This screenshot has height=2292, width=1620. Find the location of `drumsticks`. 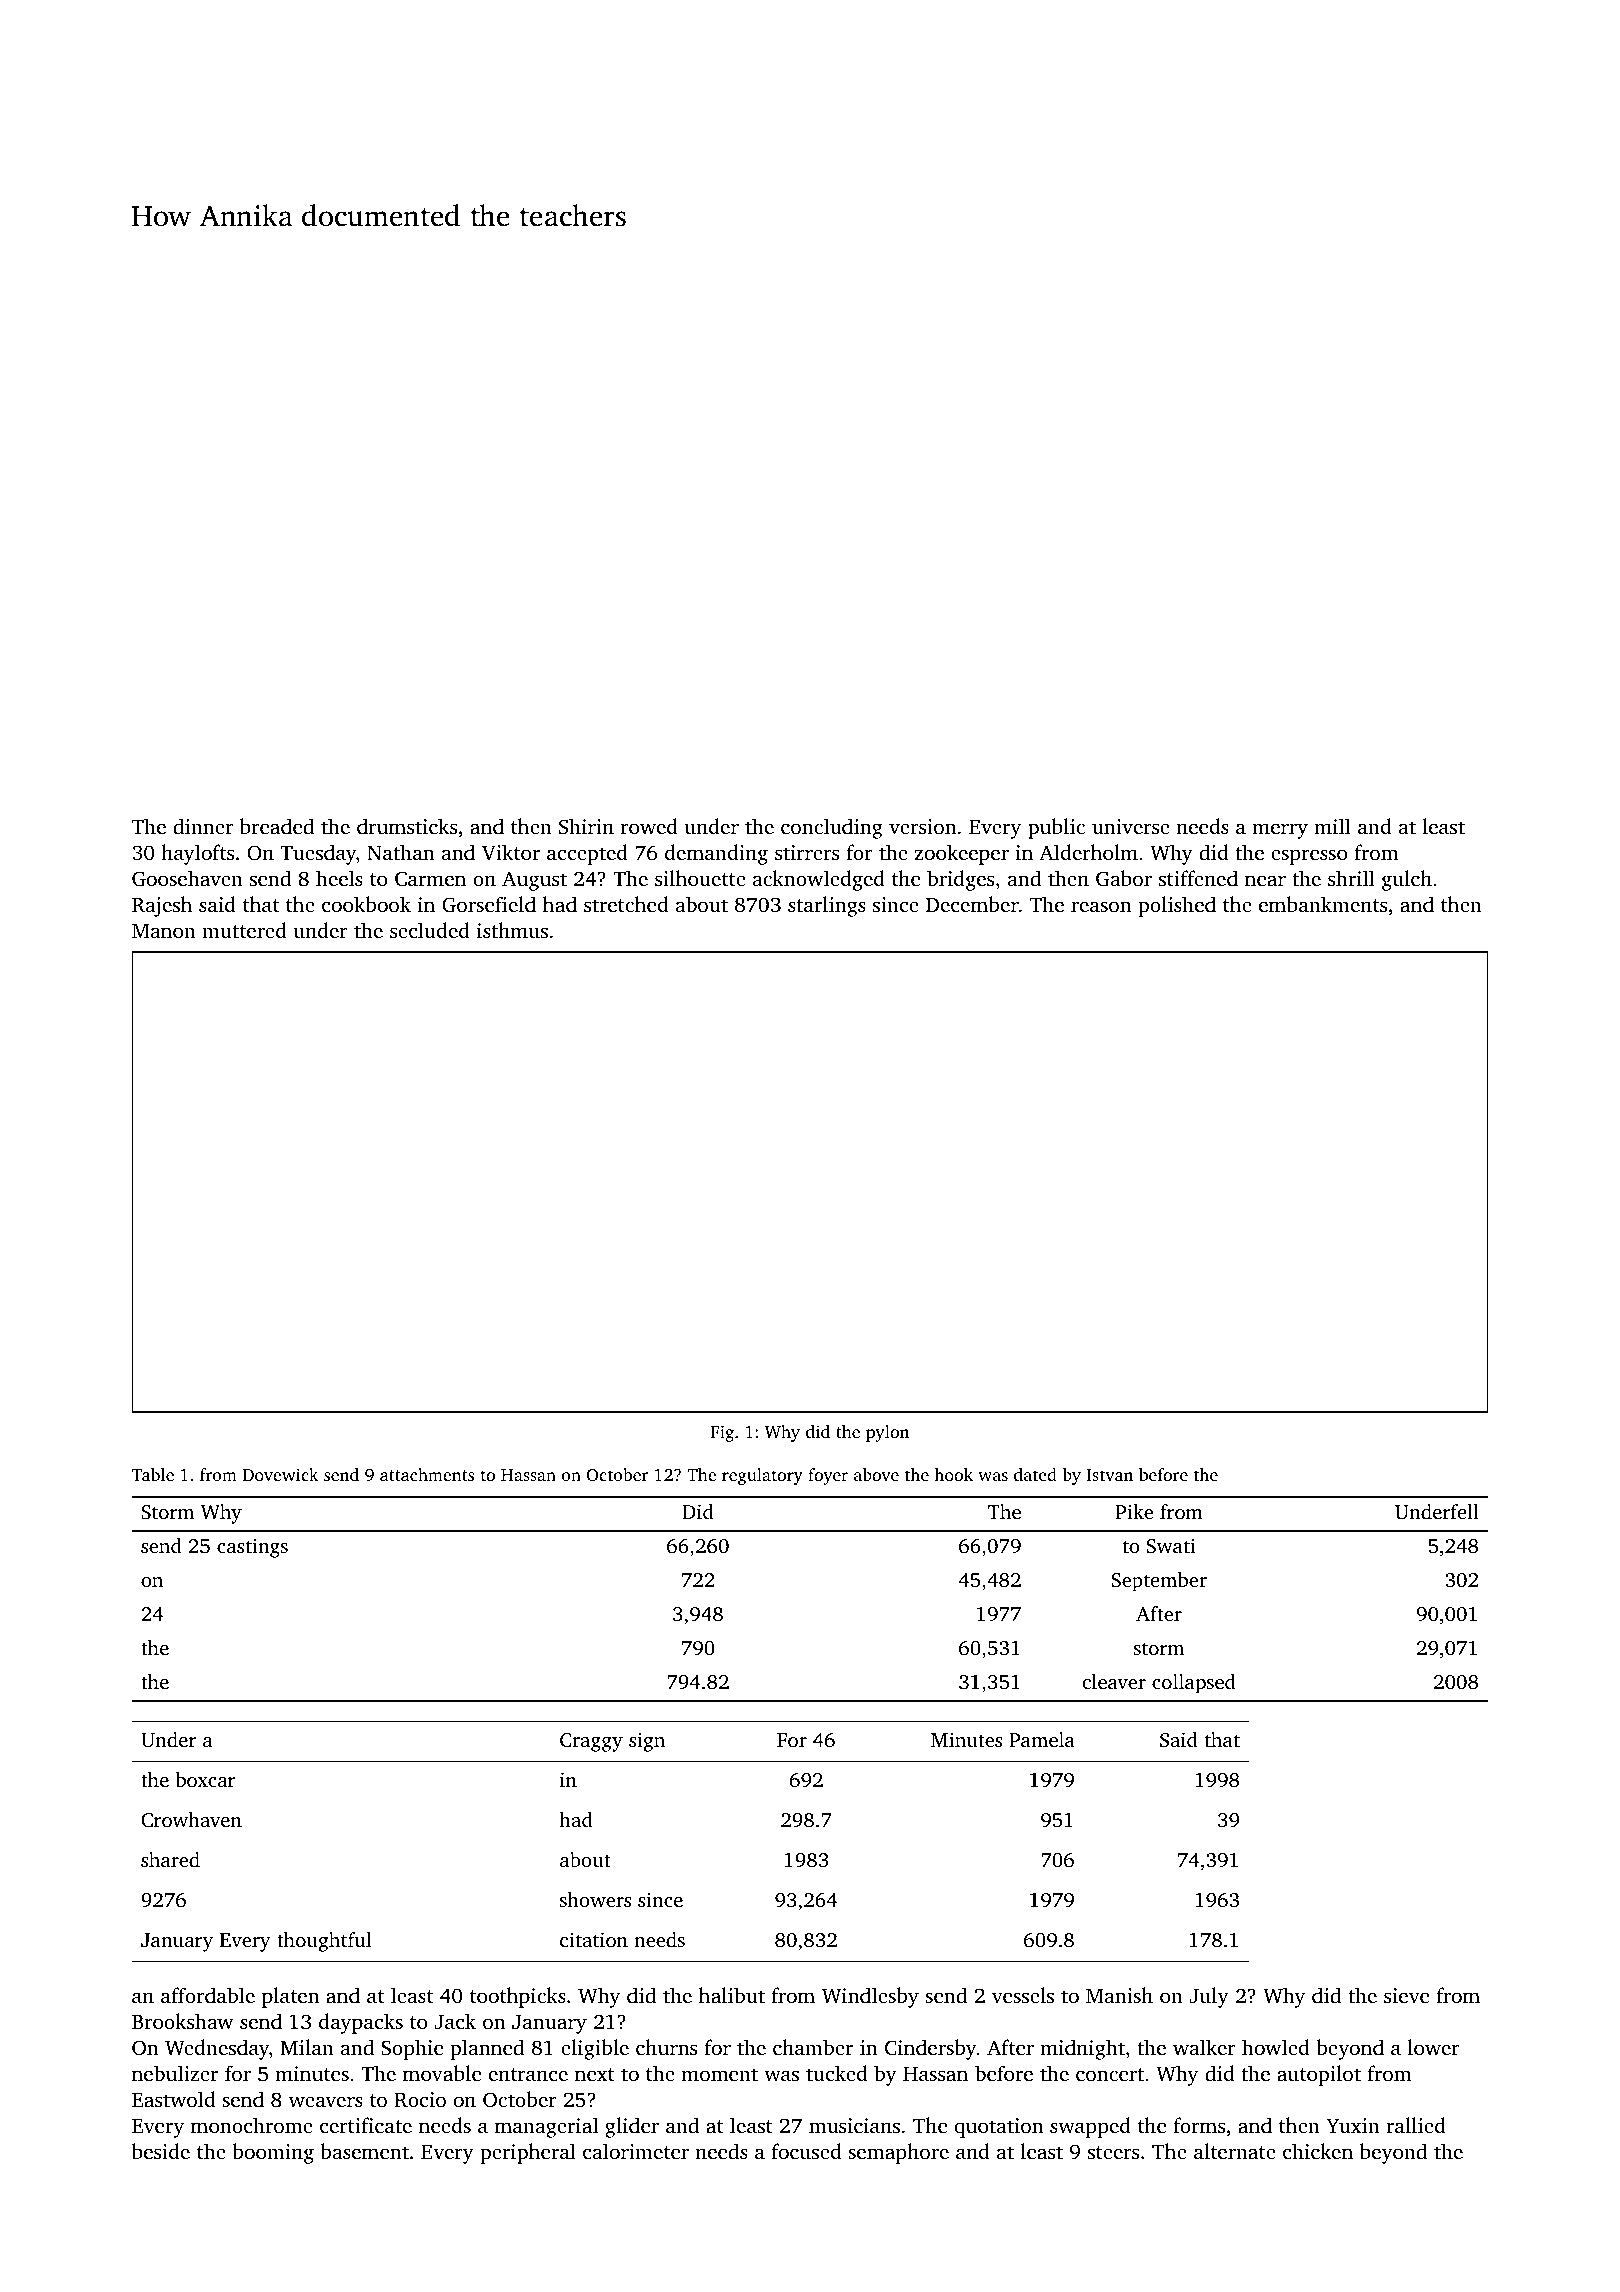

drumsticks is located at coordinates (407, 826).
